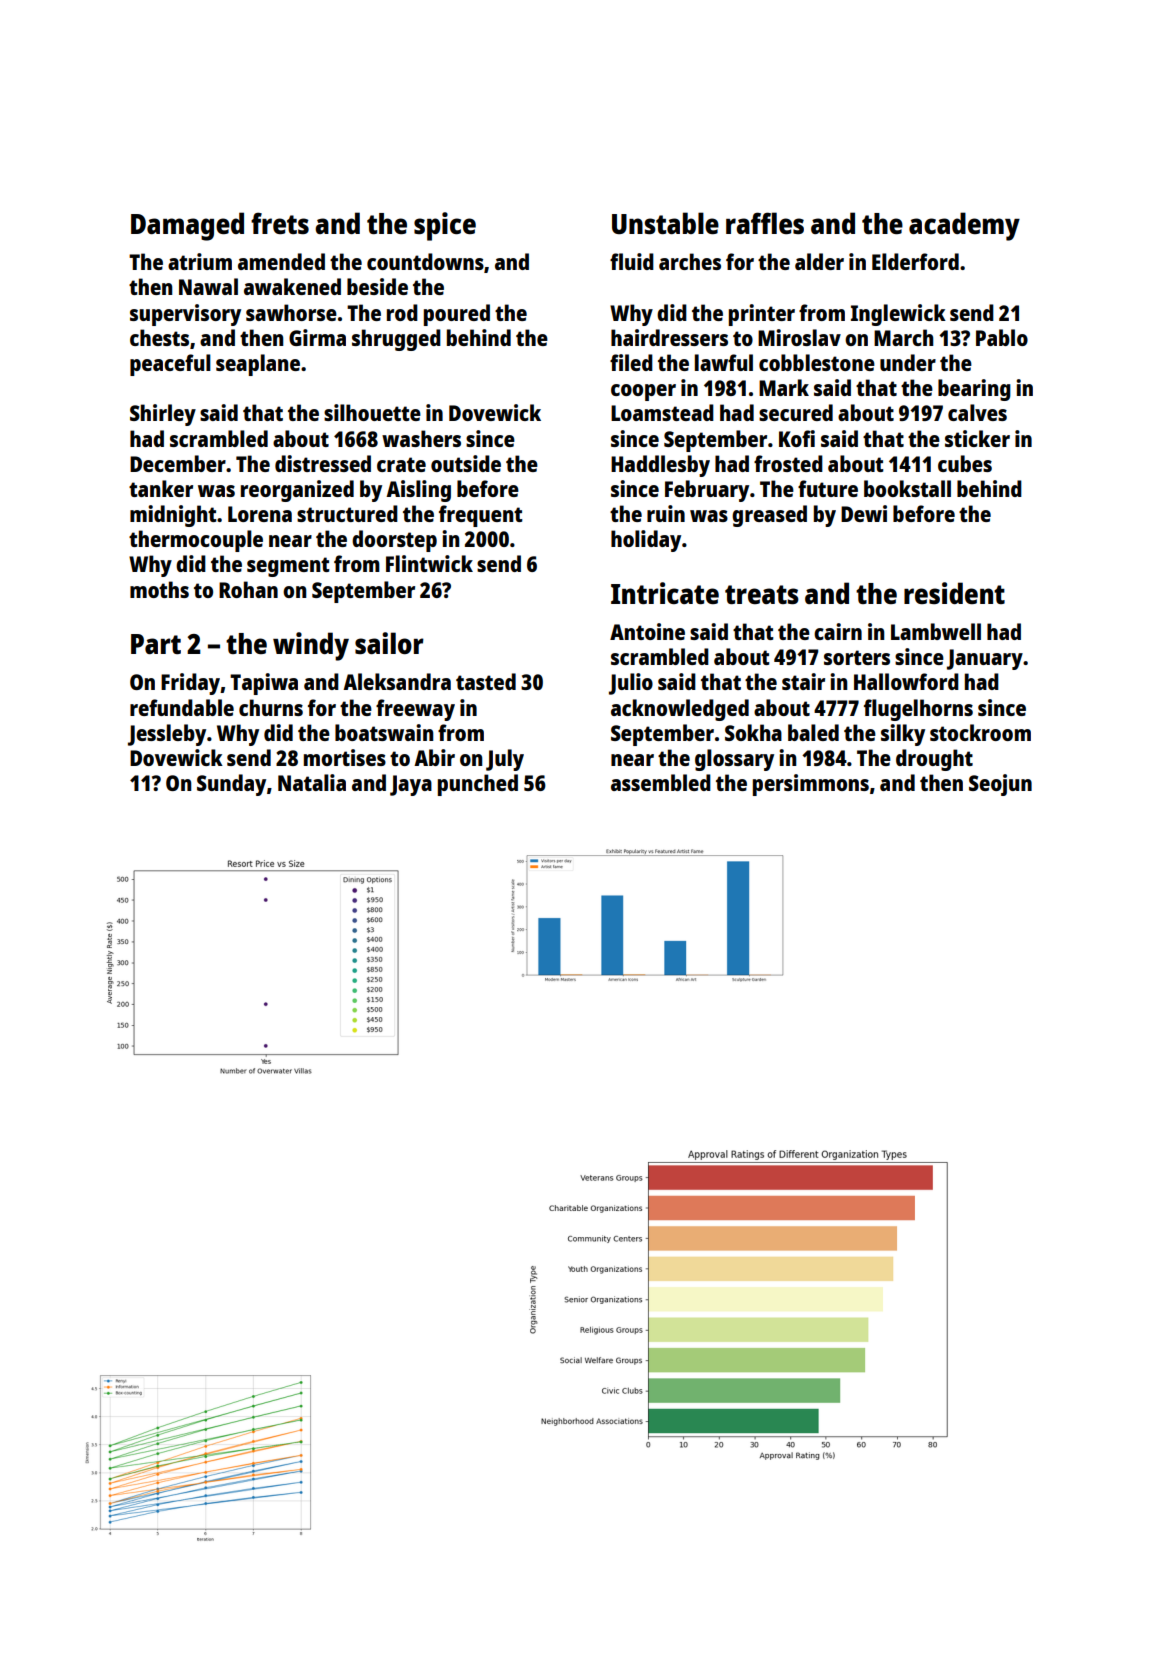 This image has height=1654, width=1165. I want to click on holiday, so click(646, 541).
